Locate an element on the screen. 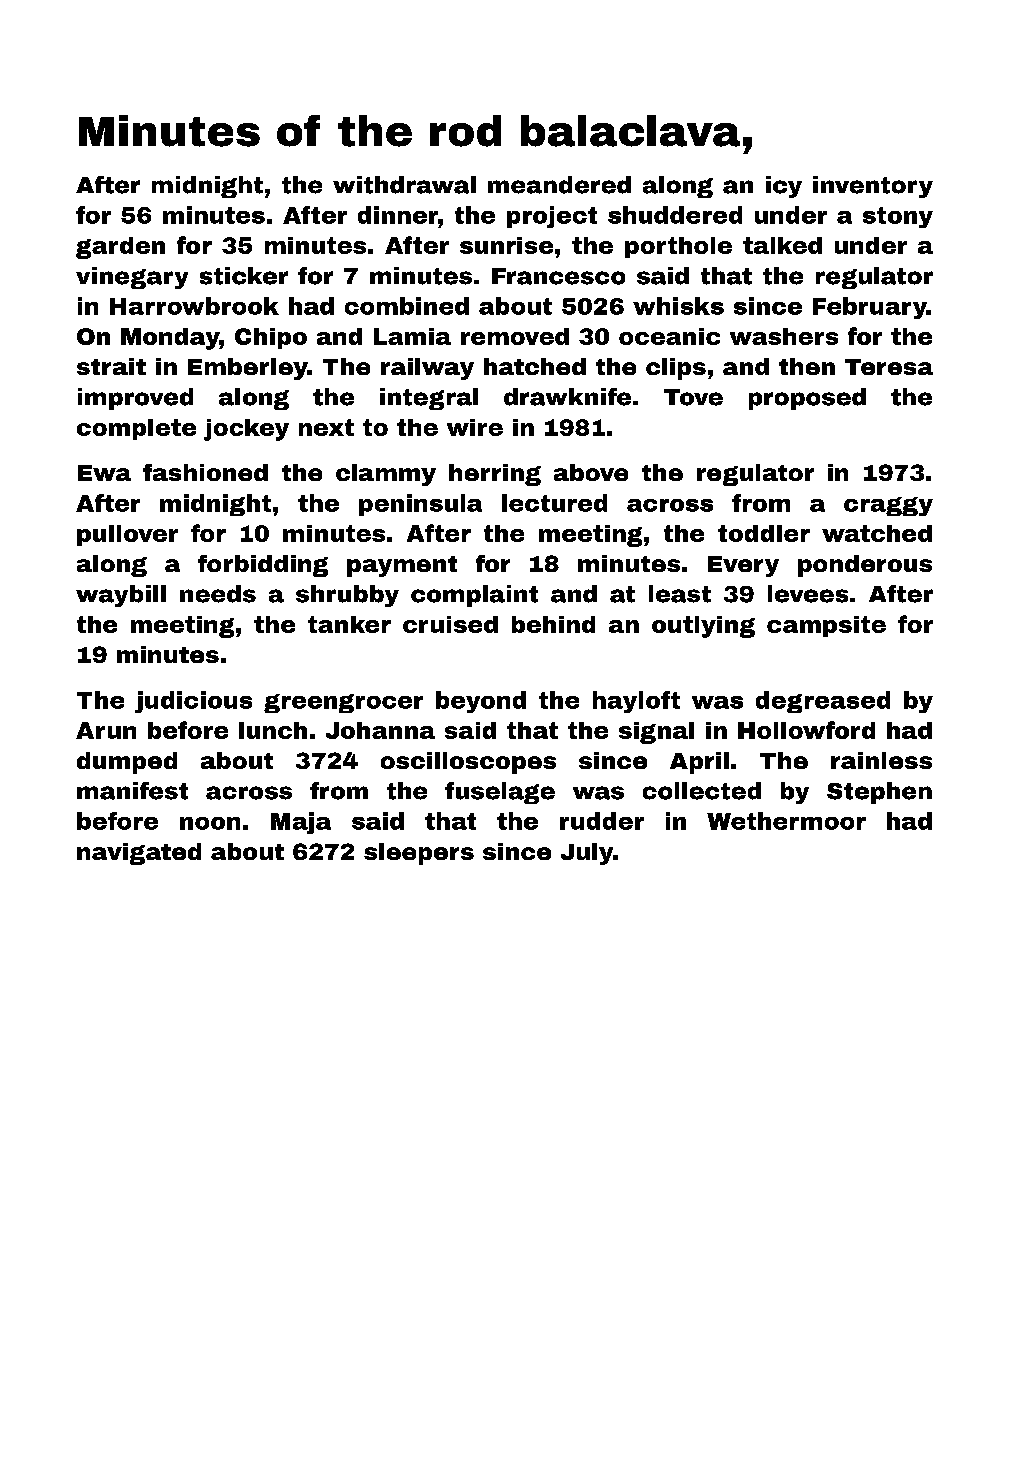  inventory is located at coordinates (873, 187).
